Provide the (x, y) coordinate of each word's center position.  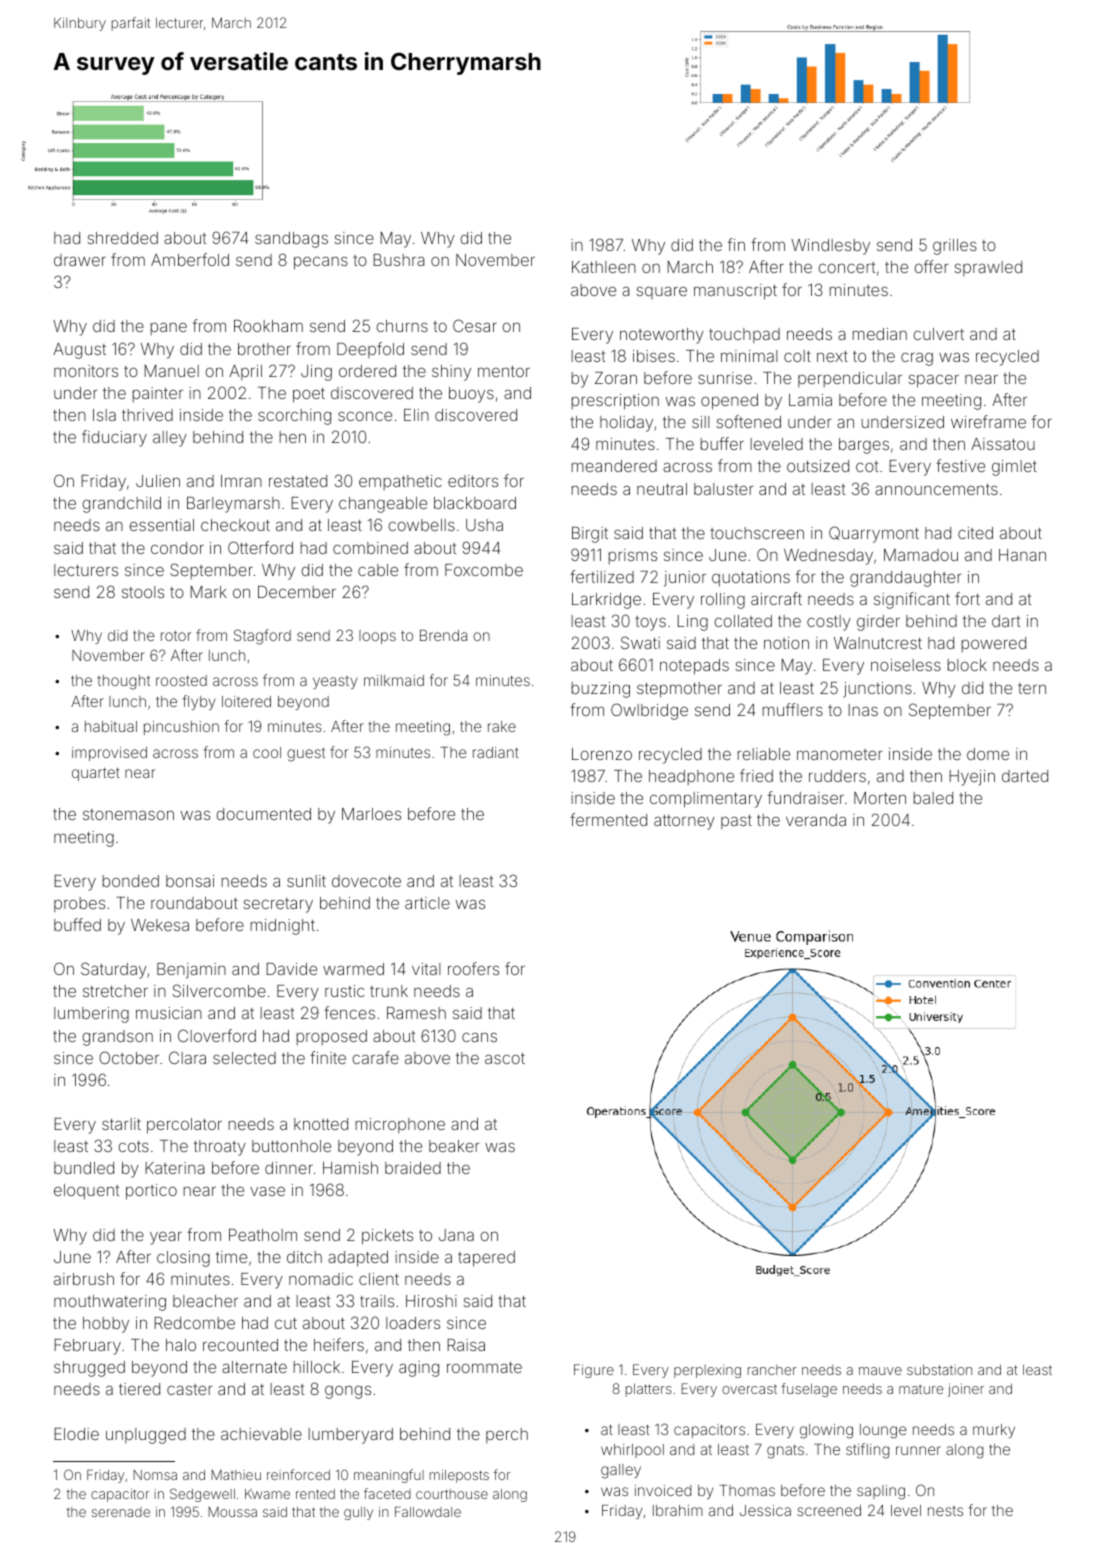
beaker (454, 1146)
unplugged (146, 1436)
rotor (176, 636)
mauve (880, 1371)
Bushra (399, 260)
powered (994, 644)
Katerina (175, 1168)
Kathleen (604, 267)
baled (933, 798)
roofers (473, 968)
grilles (955, 247)
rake (502, 726)
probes (79, 904)
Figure (594, 1371)
